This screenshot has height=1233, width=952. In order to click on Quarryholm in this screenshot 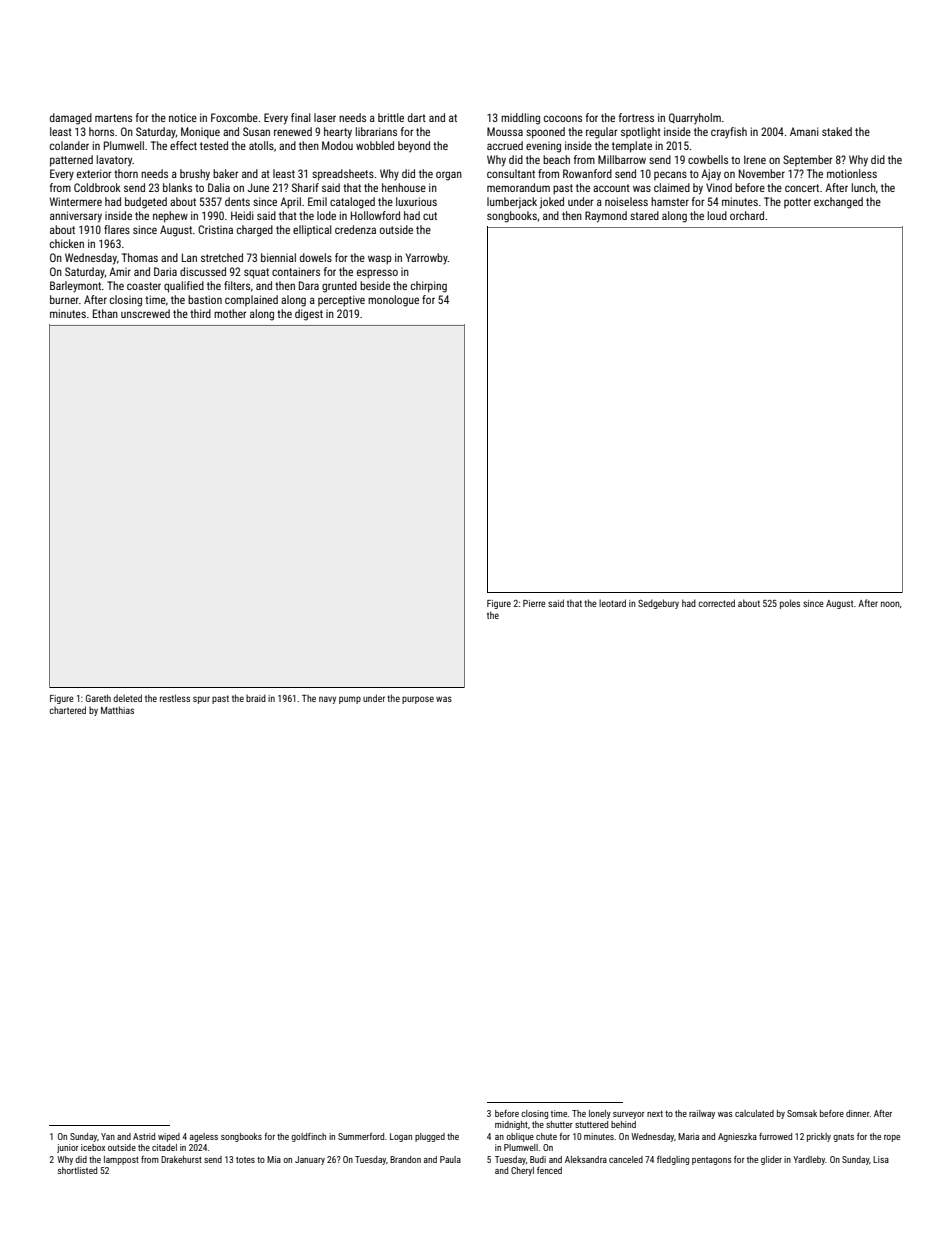, I will do `click(695, 119)`.
